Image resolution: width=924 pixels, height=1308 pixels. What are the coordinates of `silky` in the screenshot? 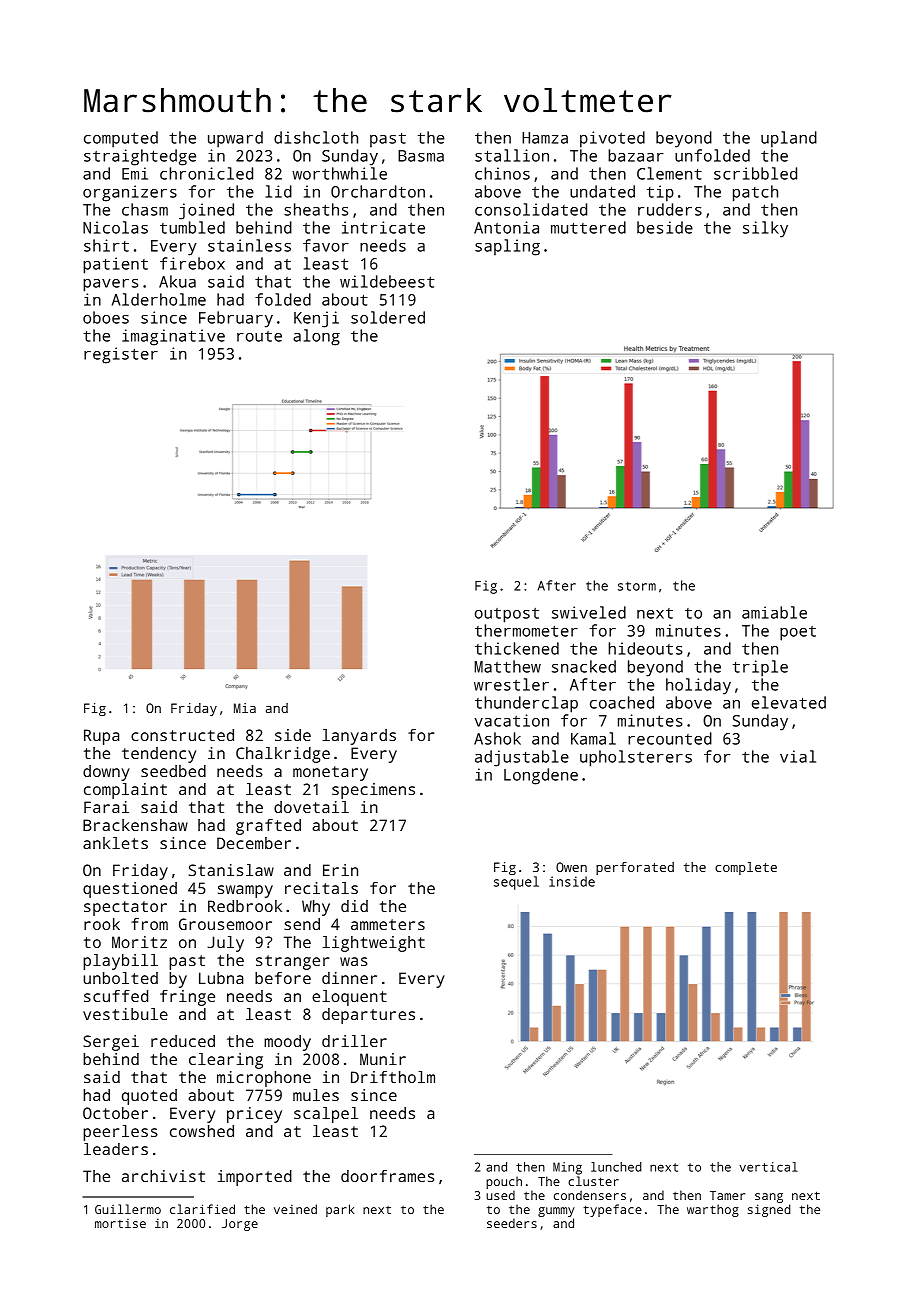 It's located at (765, 229).
